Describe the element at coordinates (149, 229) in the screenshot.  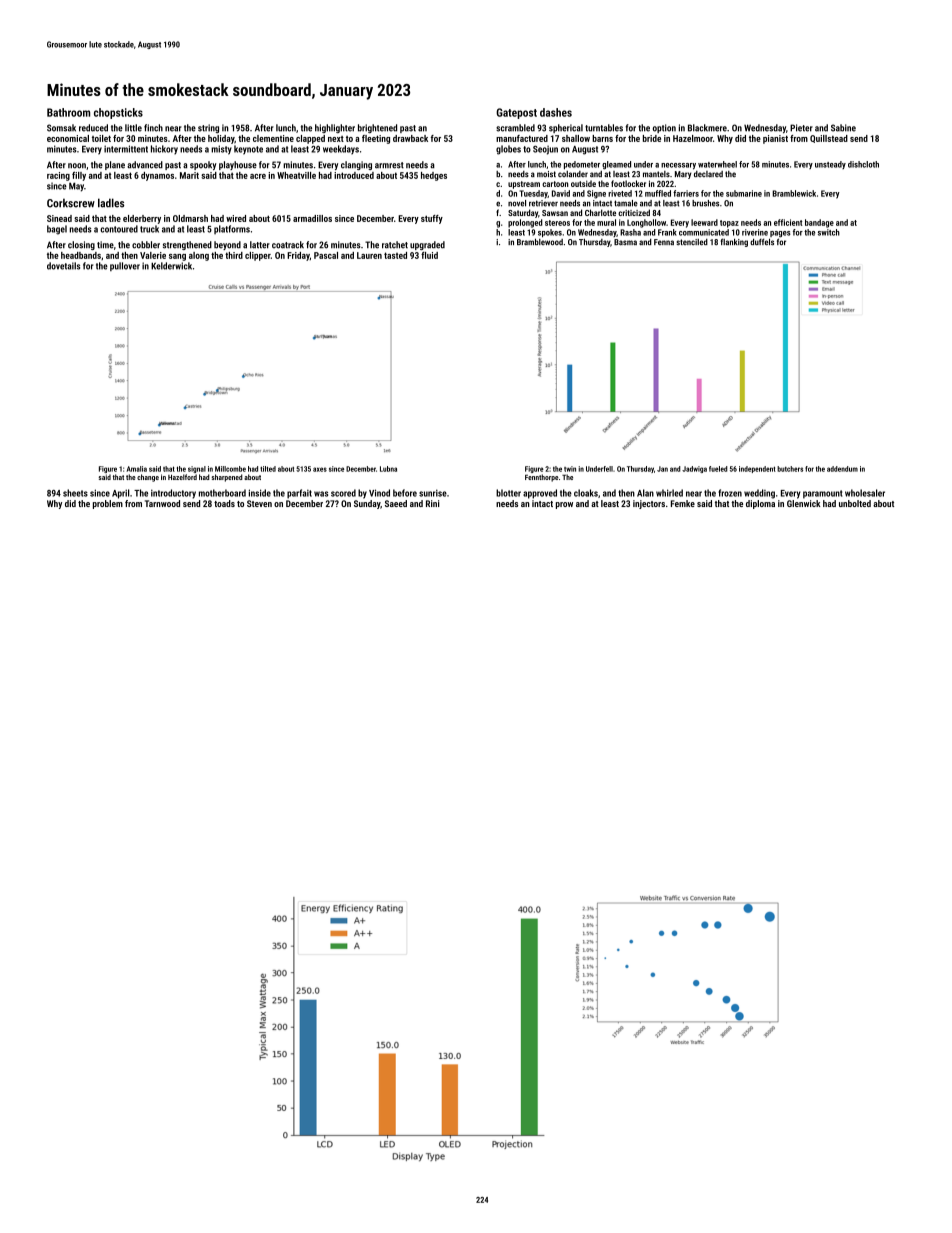
I see `truck` at that location.
